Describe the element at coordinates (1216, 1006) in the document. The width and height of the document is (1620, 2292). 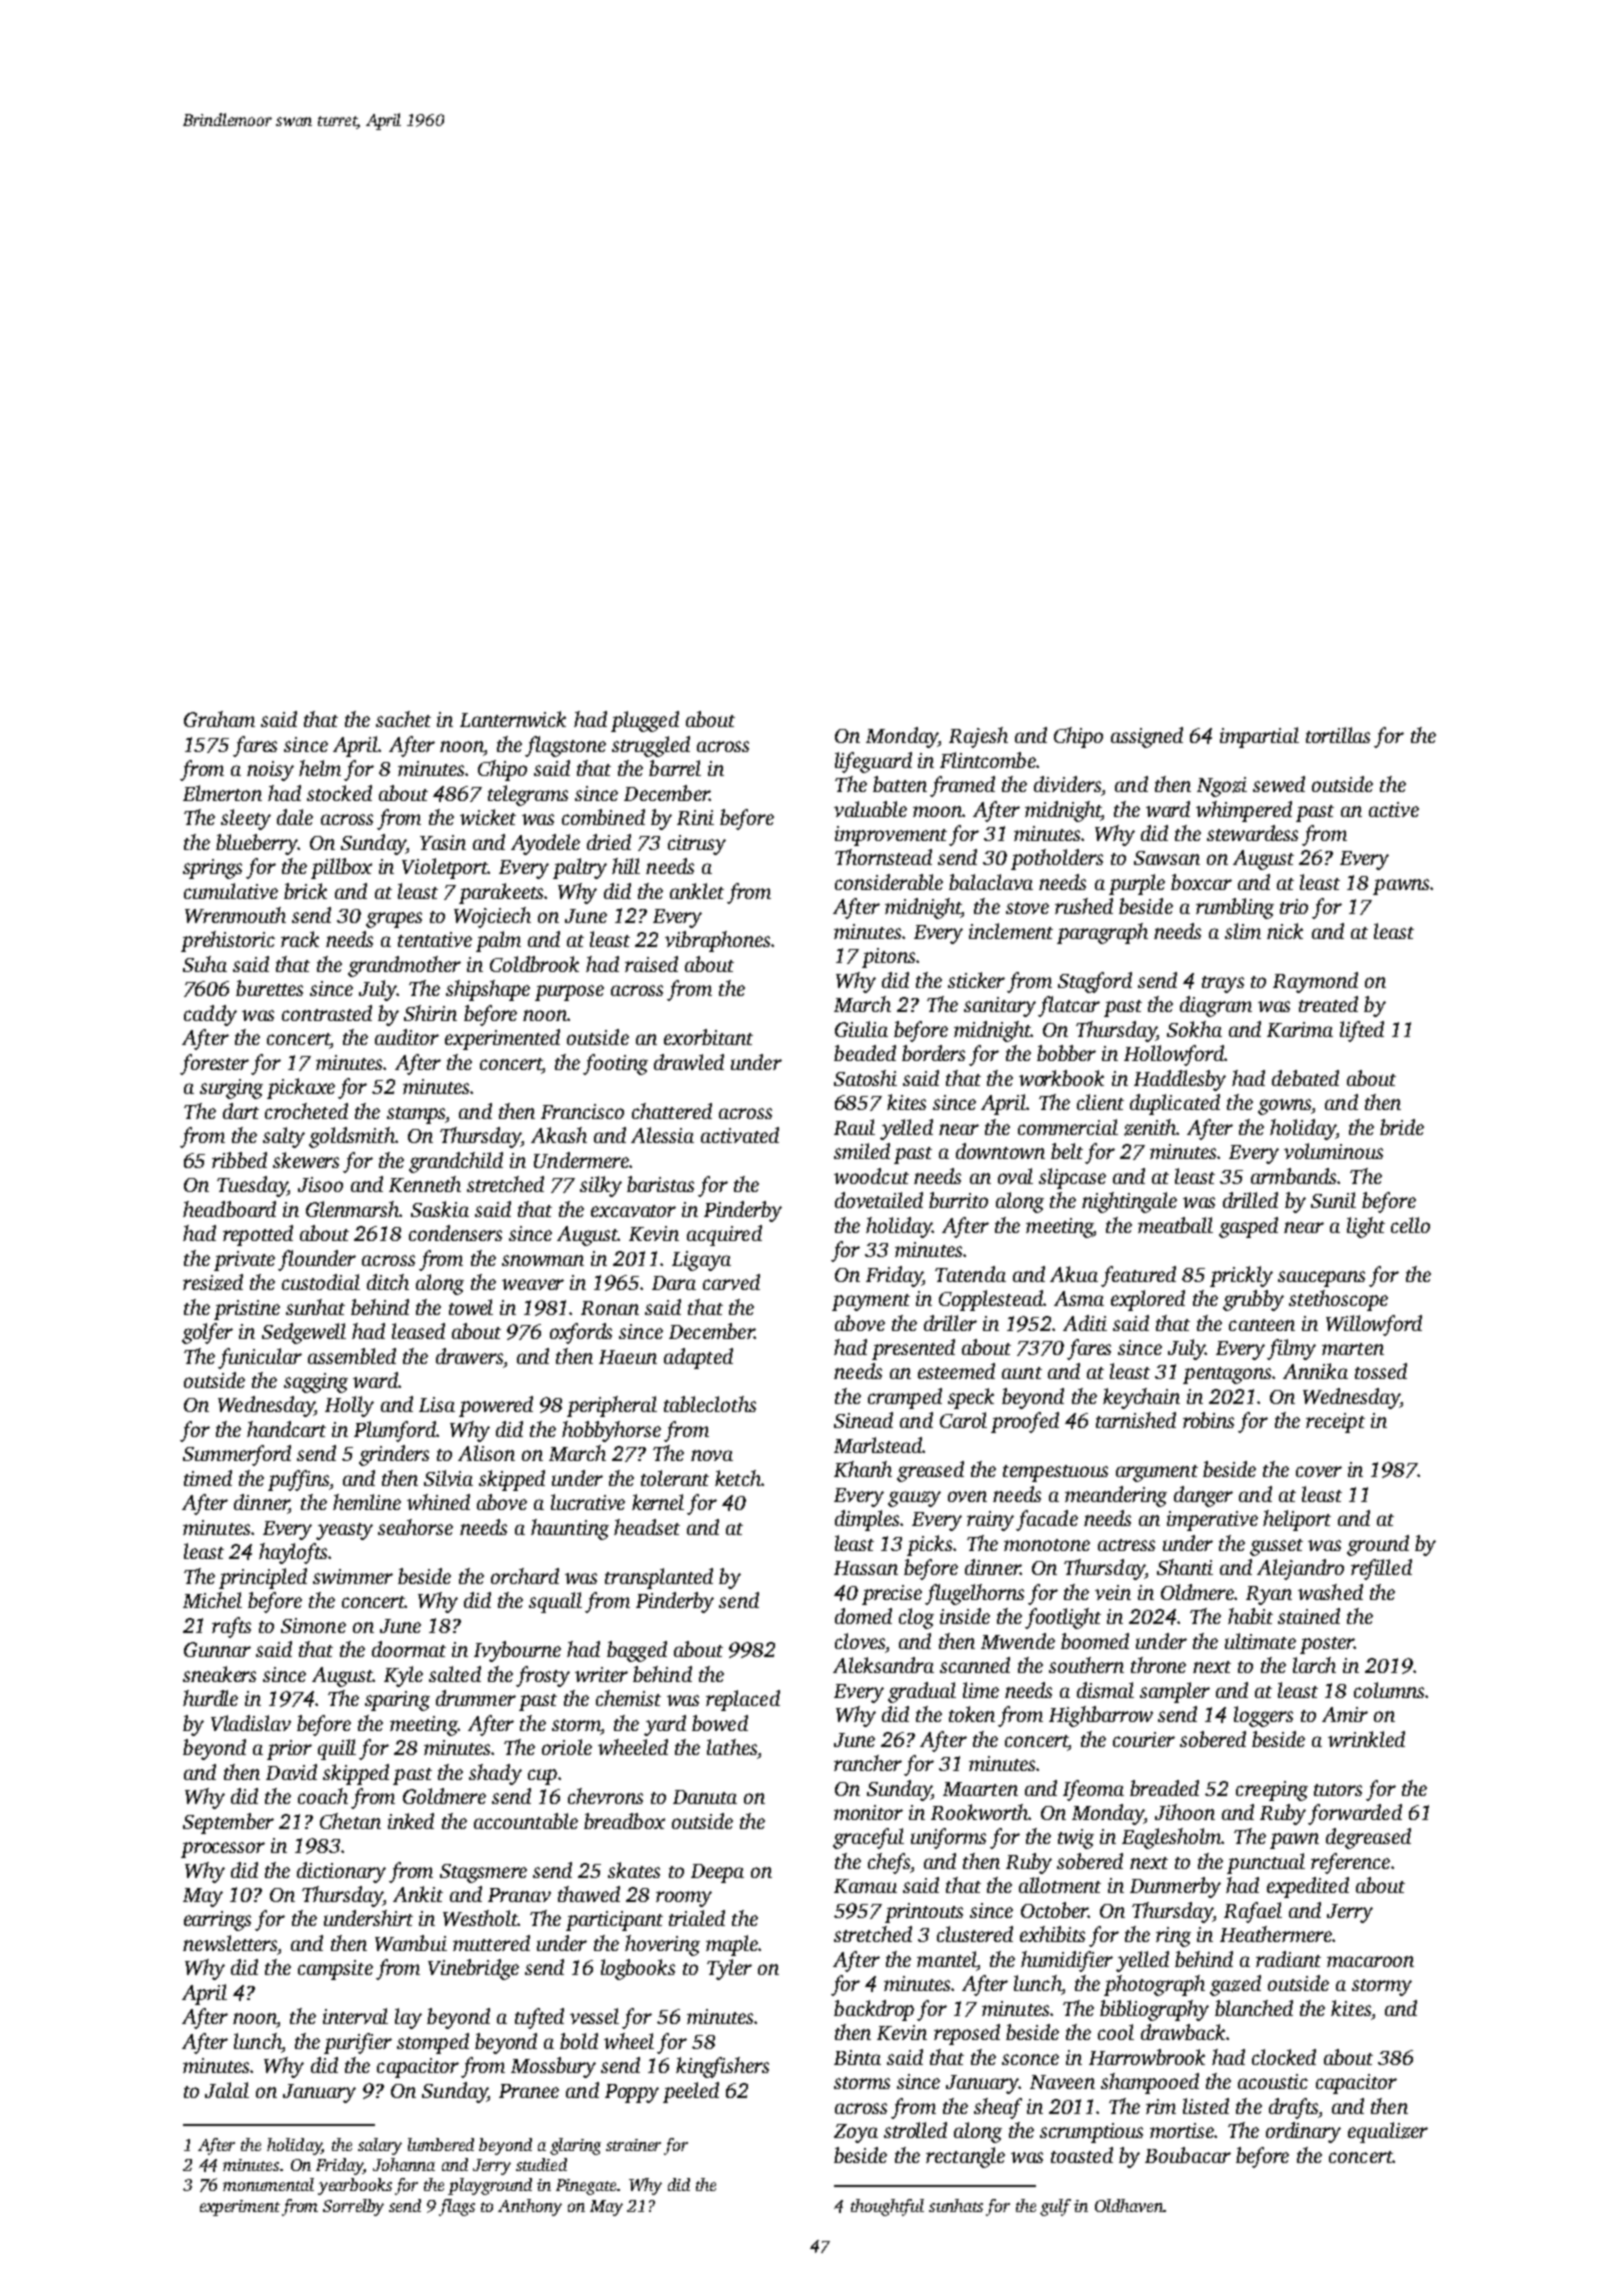
I see `diagram` at that location.
